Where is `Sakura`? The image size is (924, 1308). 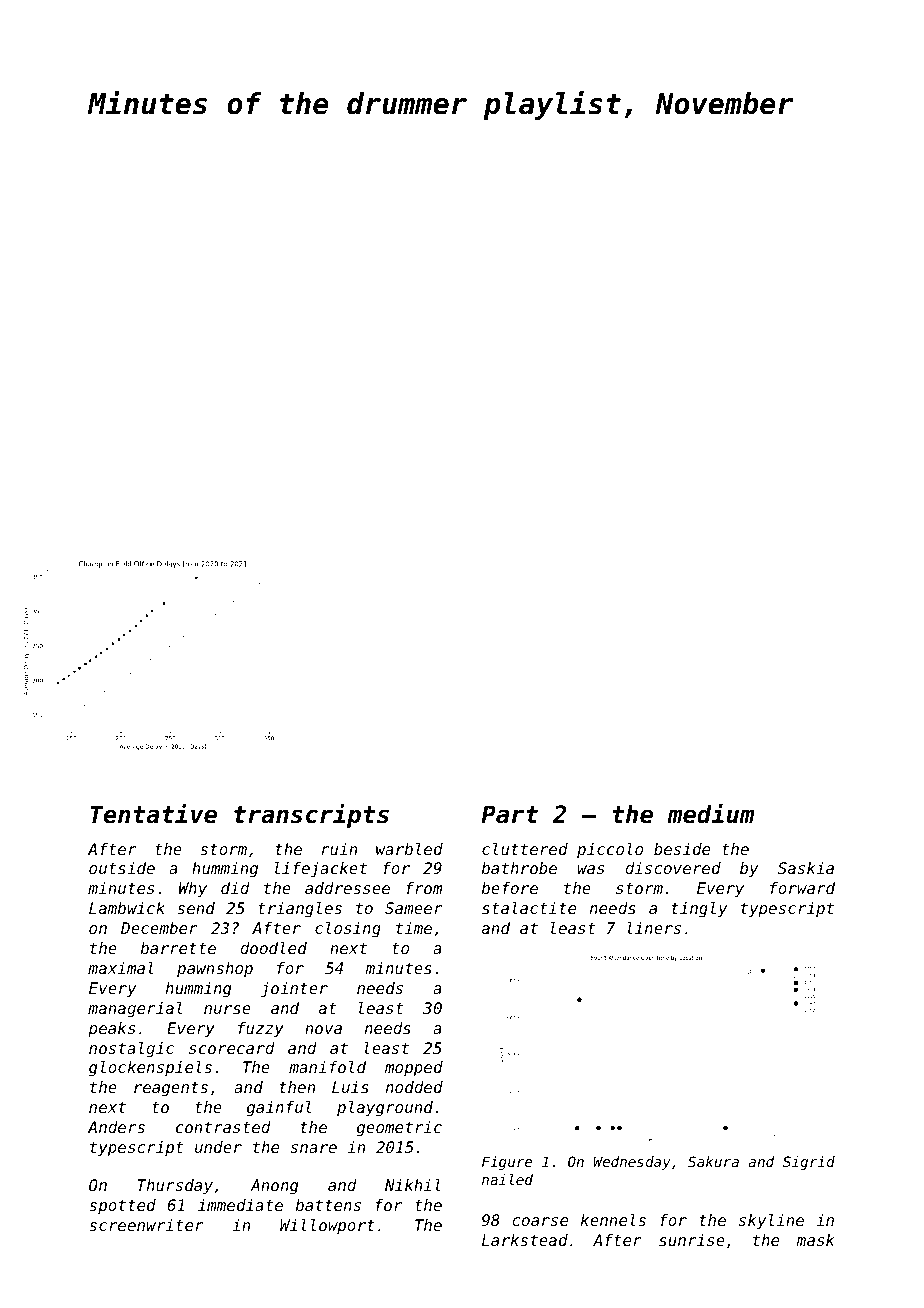
Sakura is located at coordinates (713, 1161).
